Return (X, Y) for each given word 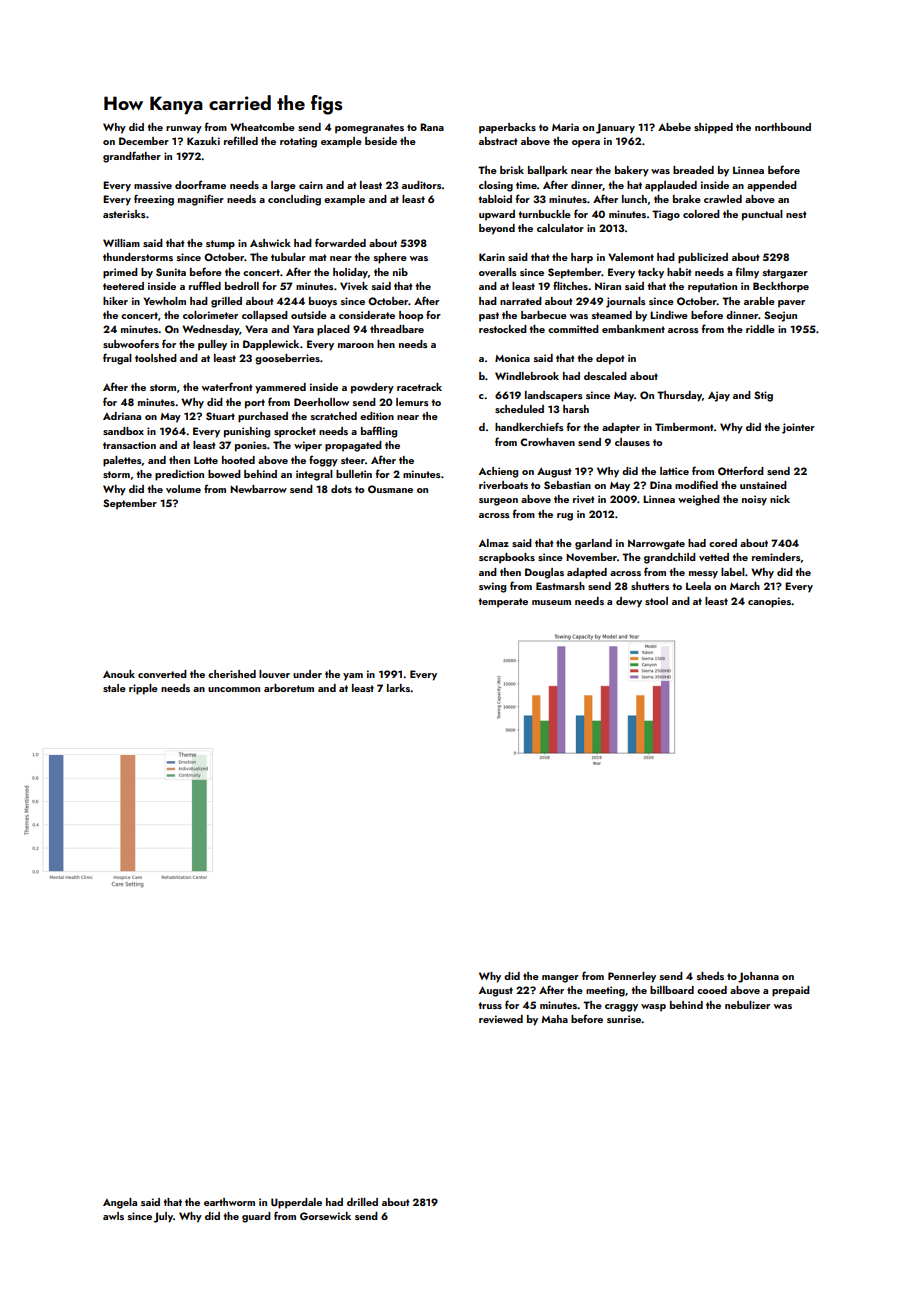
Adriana (122, 416)
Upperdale (296, 1203)
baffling (379, 432)
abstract (498, 141)
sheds (710, 976)
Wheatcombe (262, 127)
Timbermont (684, 427)
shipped (713, 128)
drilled (362, 1202)
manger (560, 979)
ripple (143, 689)
